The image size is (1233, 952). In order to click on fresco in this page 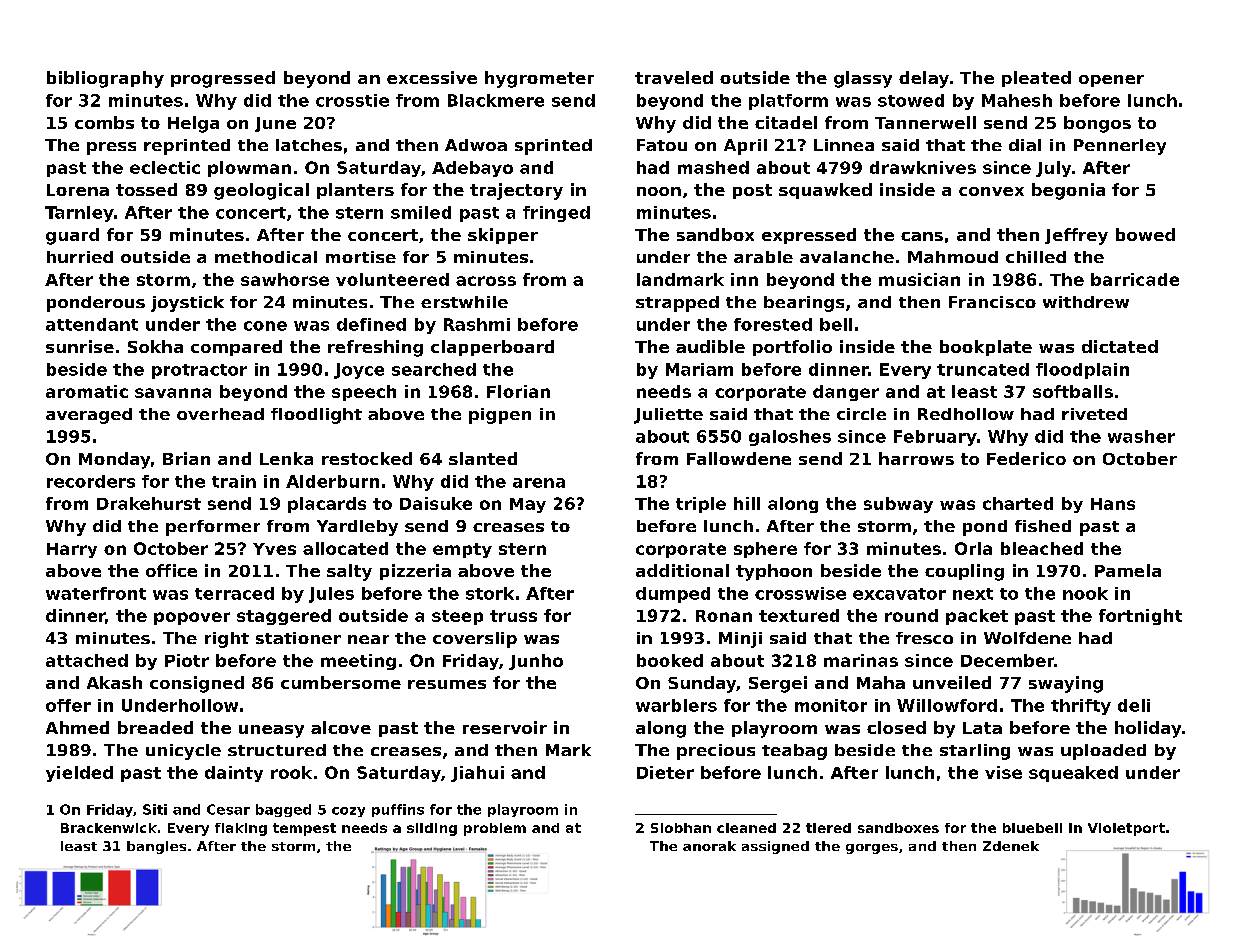, I will do `click(924, 638)`.
